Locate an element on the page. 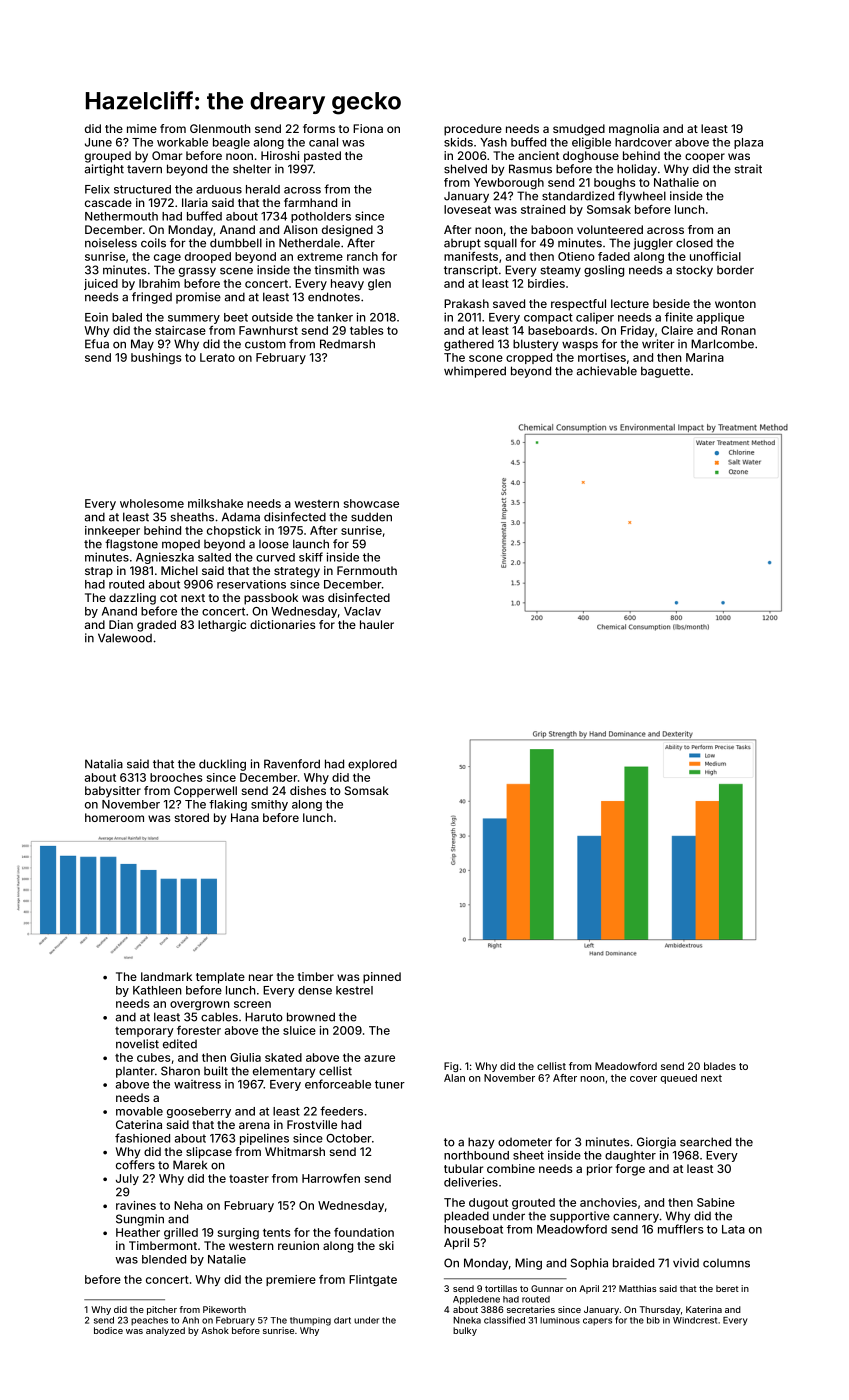  explored is located at coordinates (372, 765).
